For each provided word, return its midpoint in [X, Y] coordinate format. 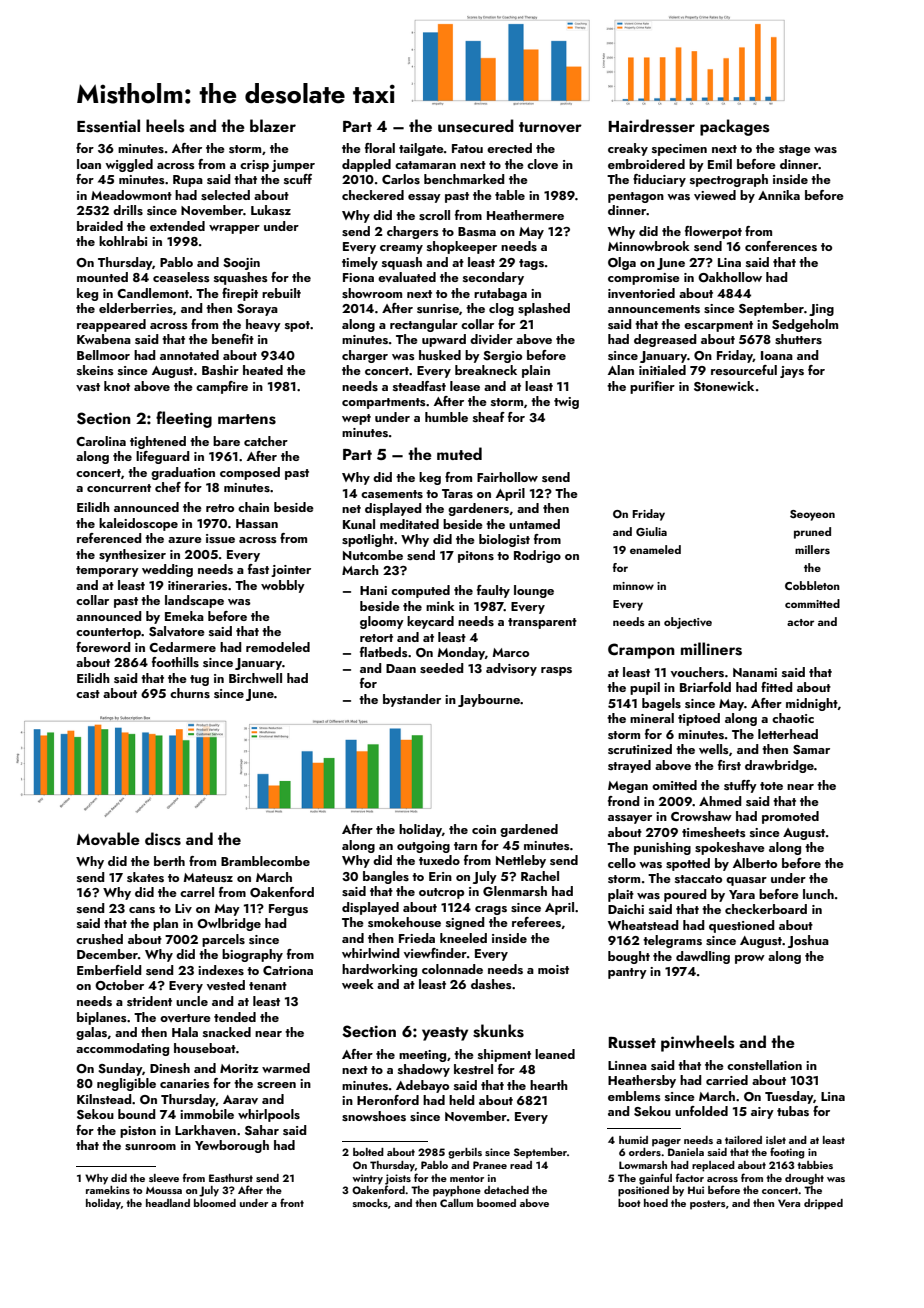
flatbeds [384, 652]
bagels [661, 704]
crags [491, 910]
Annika [779, 195]
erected [509, 148]
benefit [233, 339]
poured [685, 895]
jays [792, 372]
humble [446, 417]
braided [100, 226]
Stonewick [724, 386]
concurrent [119, 488]
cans [142, 910]
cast [88, 694]
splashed [544, 309]
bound [137, 1114]
